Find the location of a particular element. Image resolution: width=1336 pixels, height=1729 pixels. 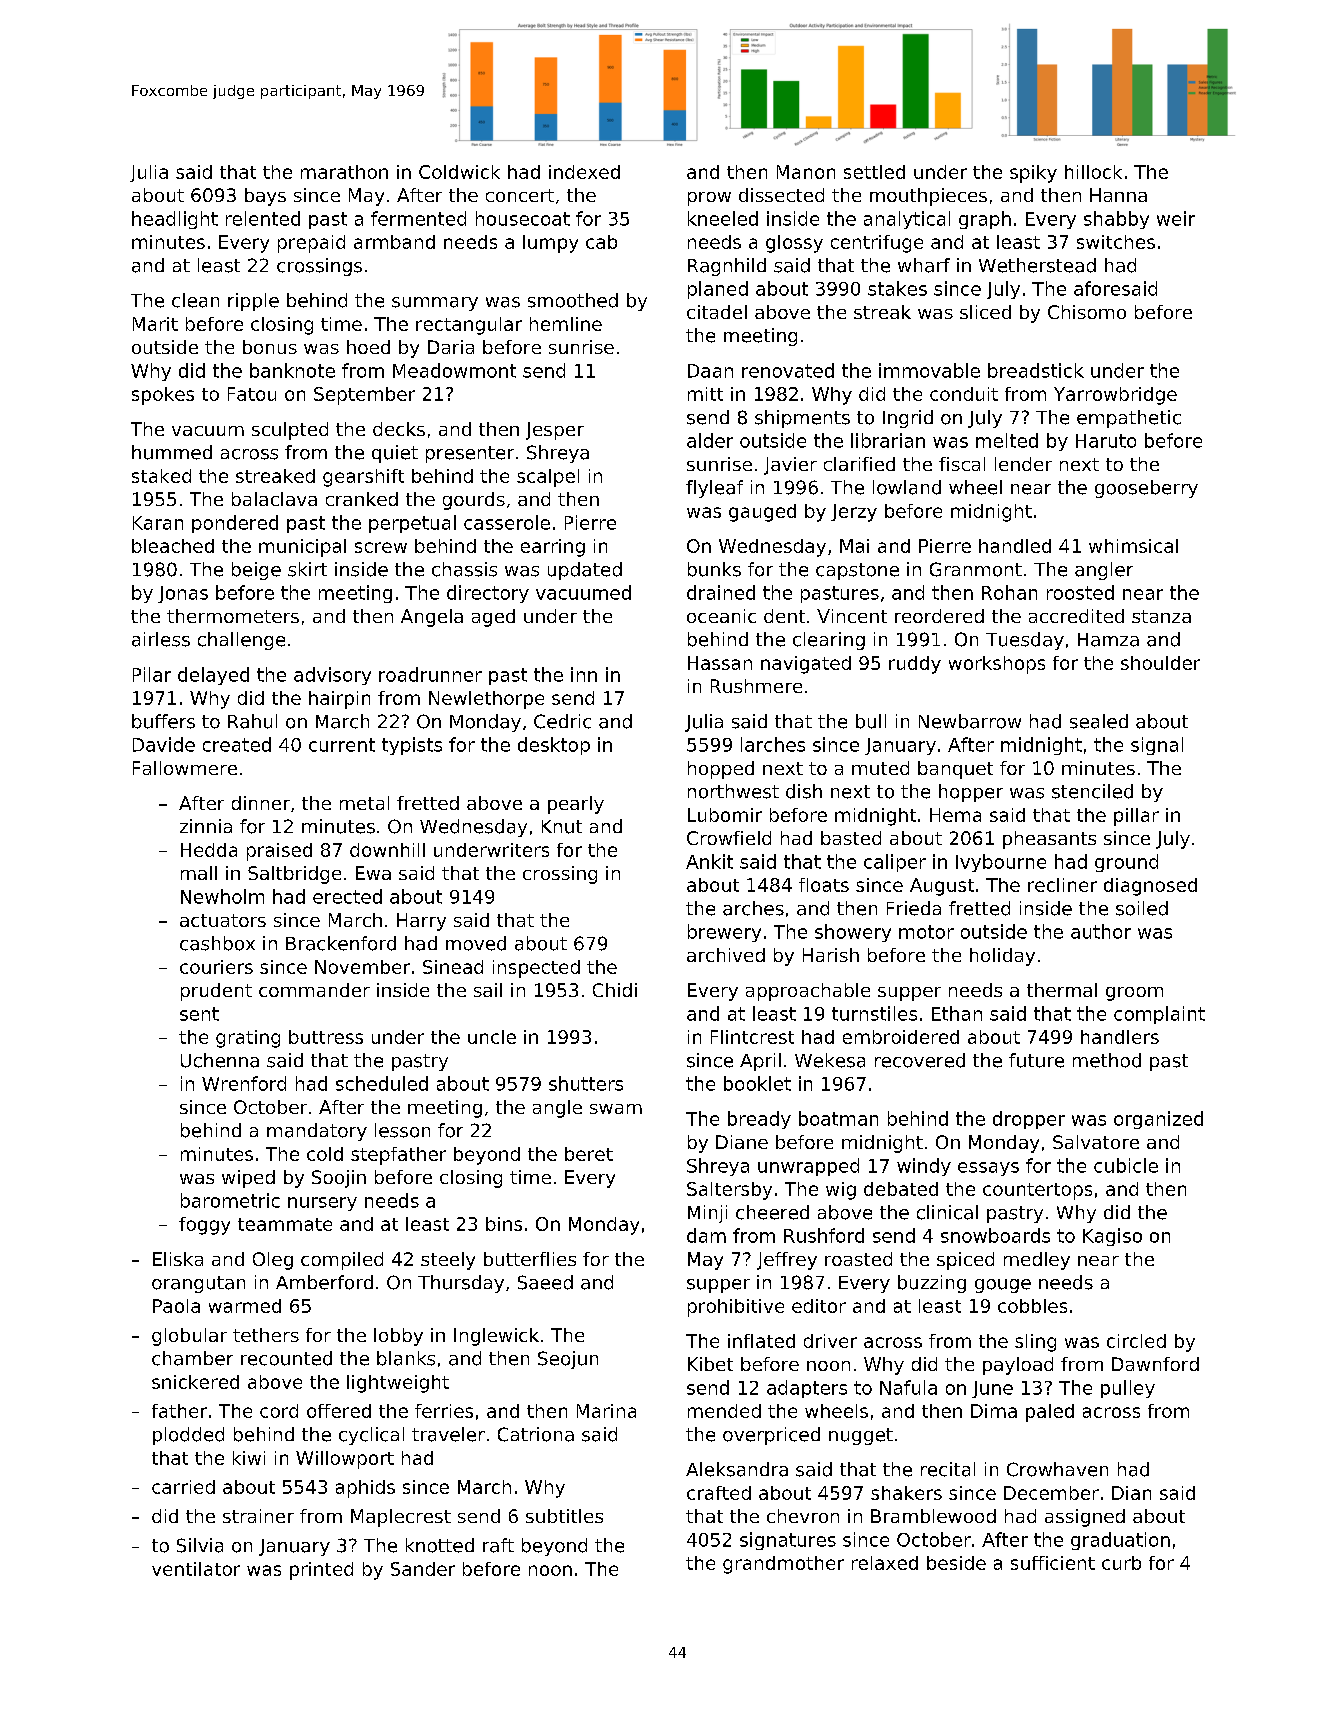

ripple is located at coordinates (253, 302).
